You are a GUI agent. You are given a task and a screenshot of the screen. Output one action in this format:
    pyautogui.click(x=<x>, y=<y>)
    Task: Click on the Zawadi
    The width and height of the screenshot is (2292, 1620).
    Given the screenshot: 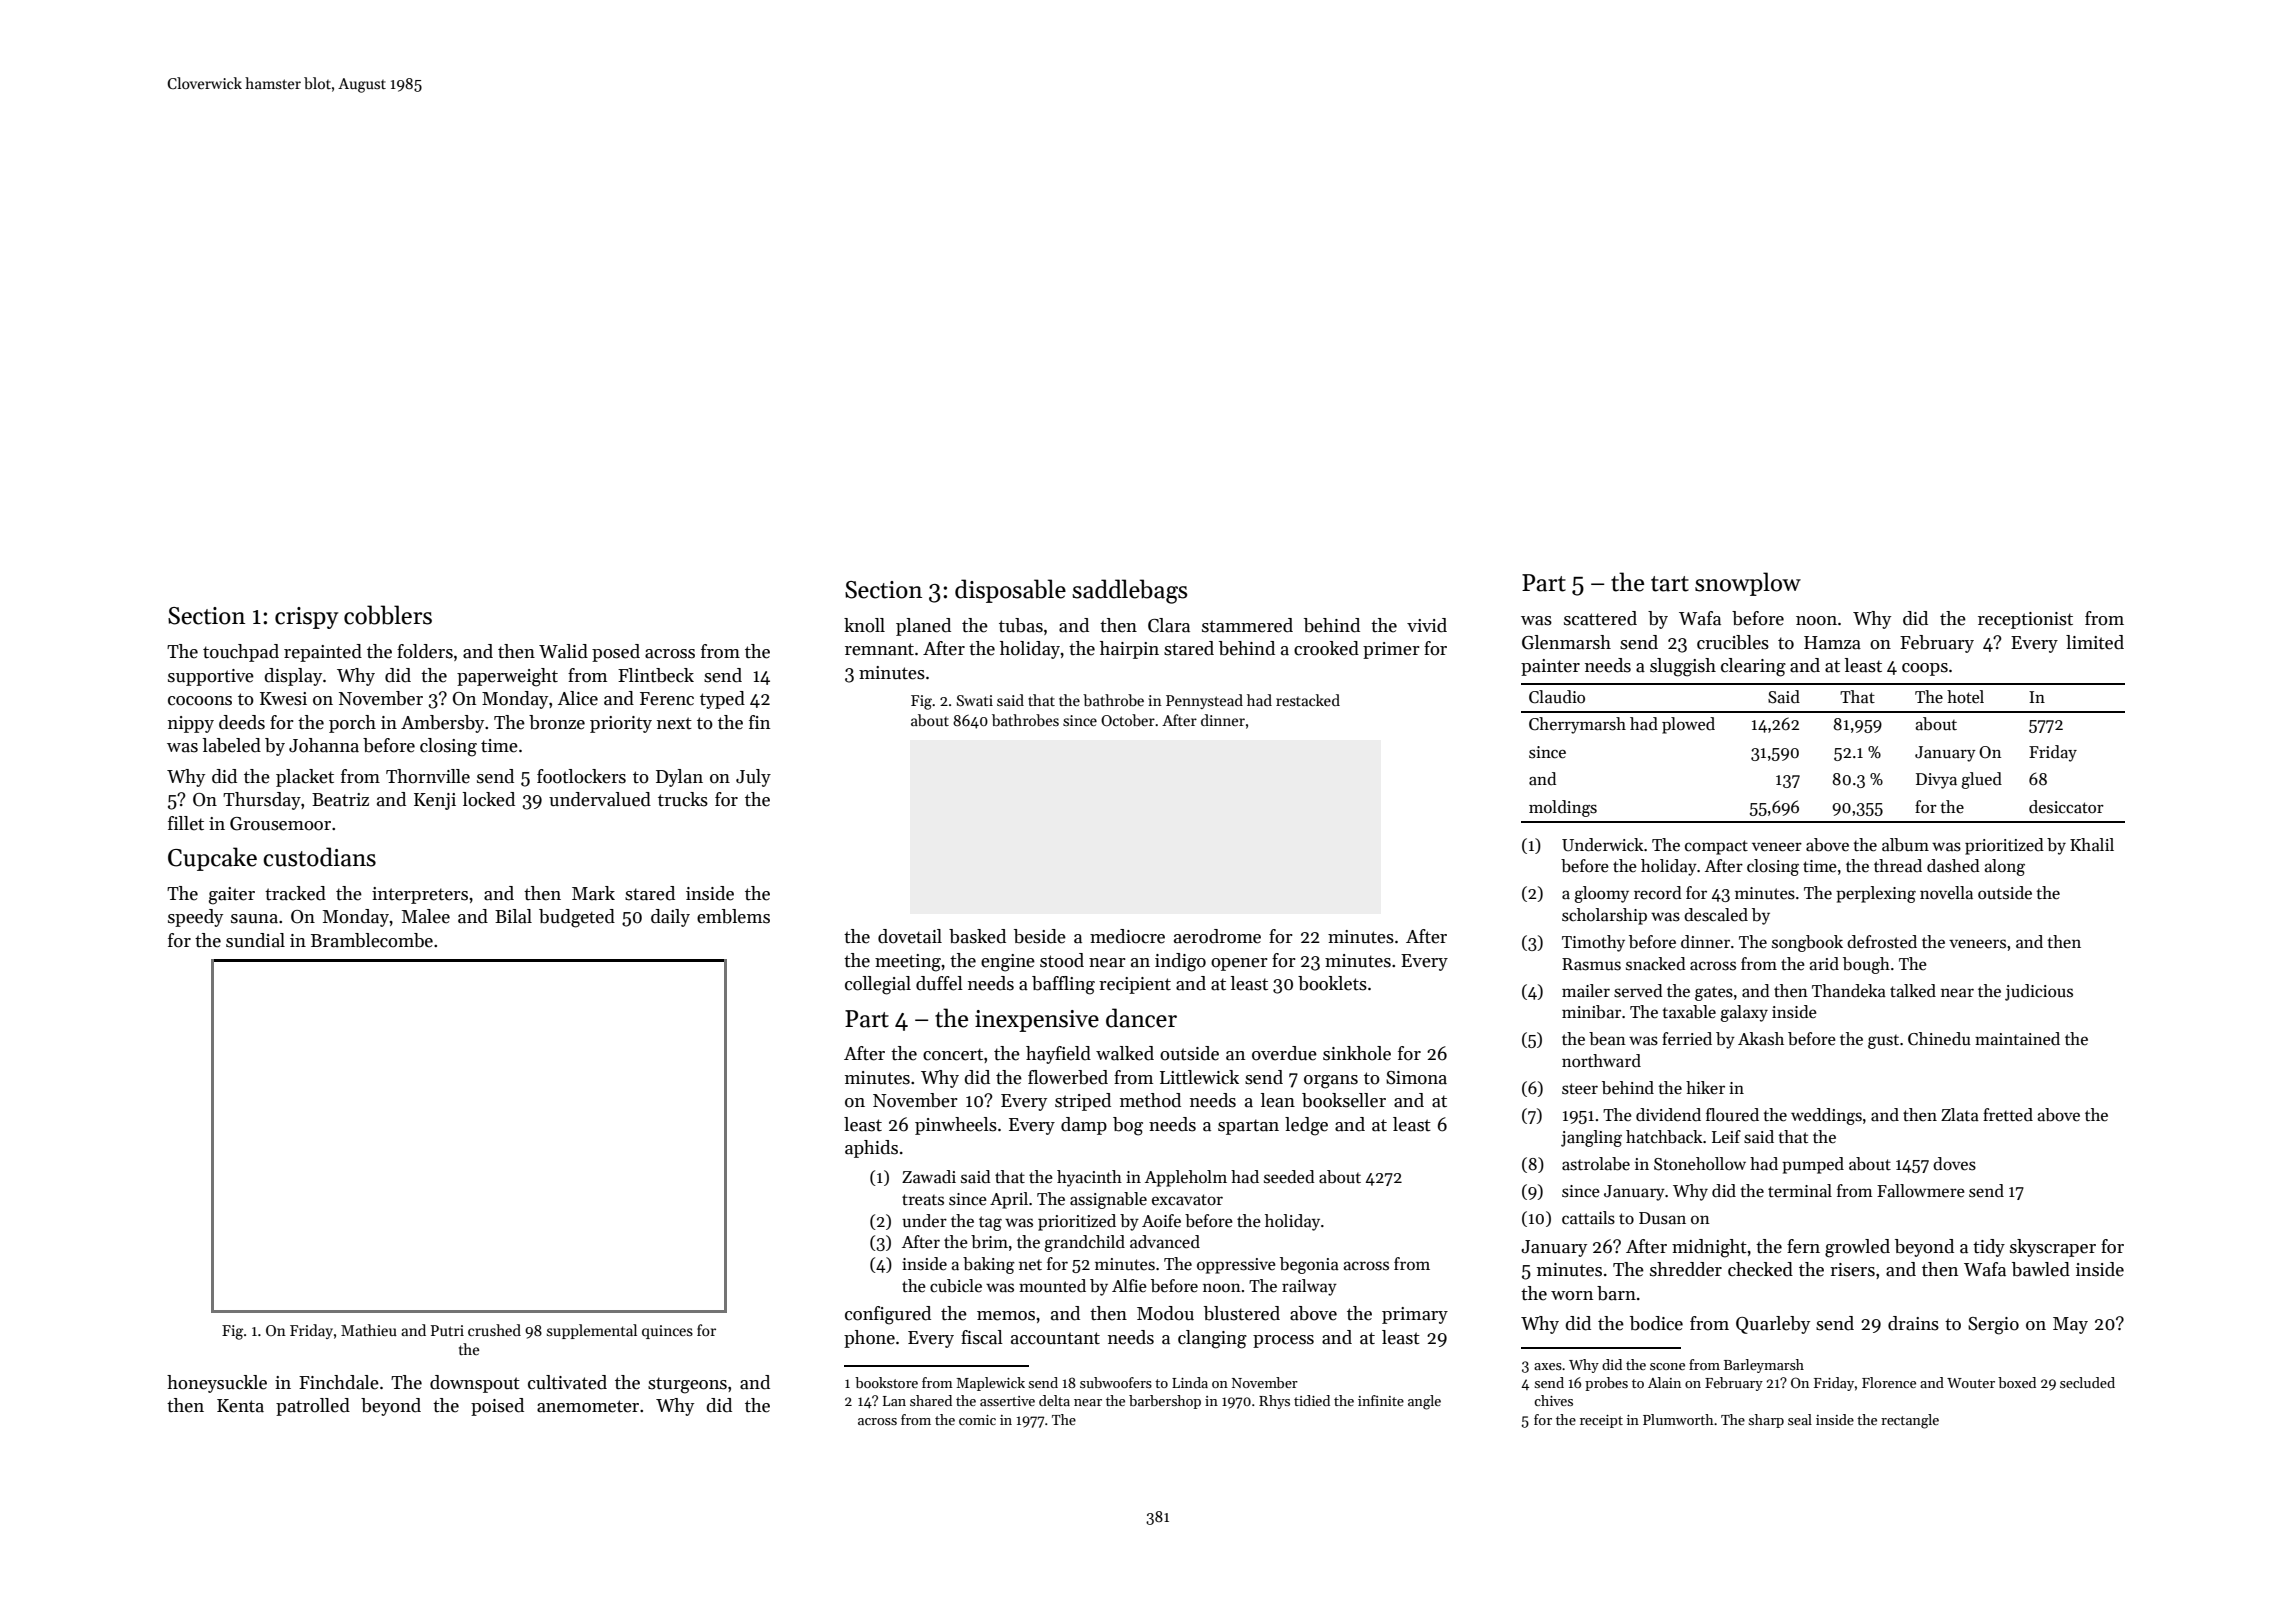 What is the action you would take?
    pyautogui.click(x=929, y=1177)
